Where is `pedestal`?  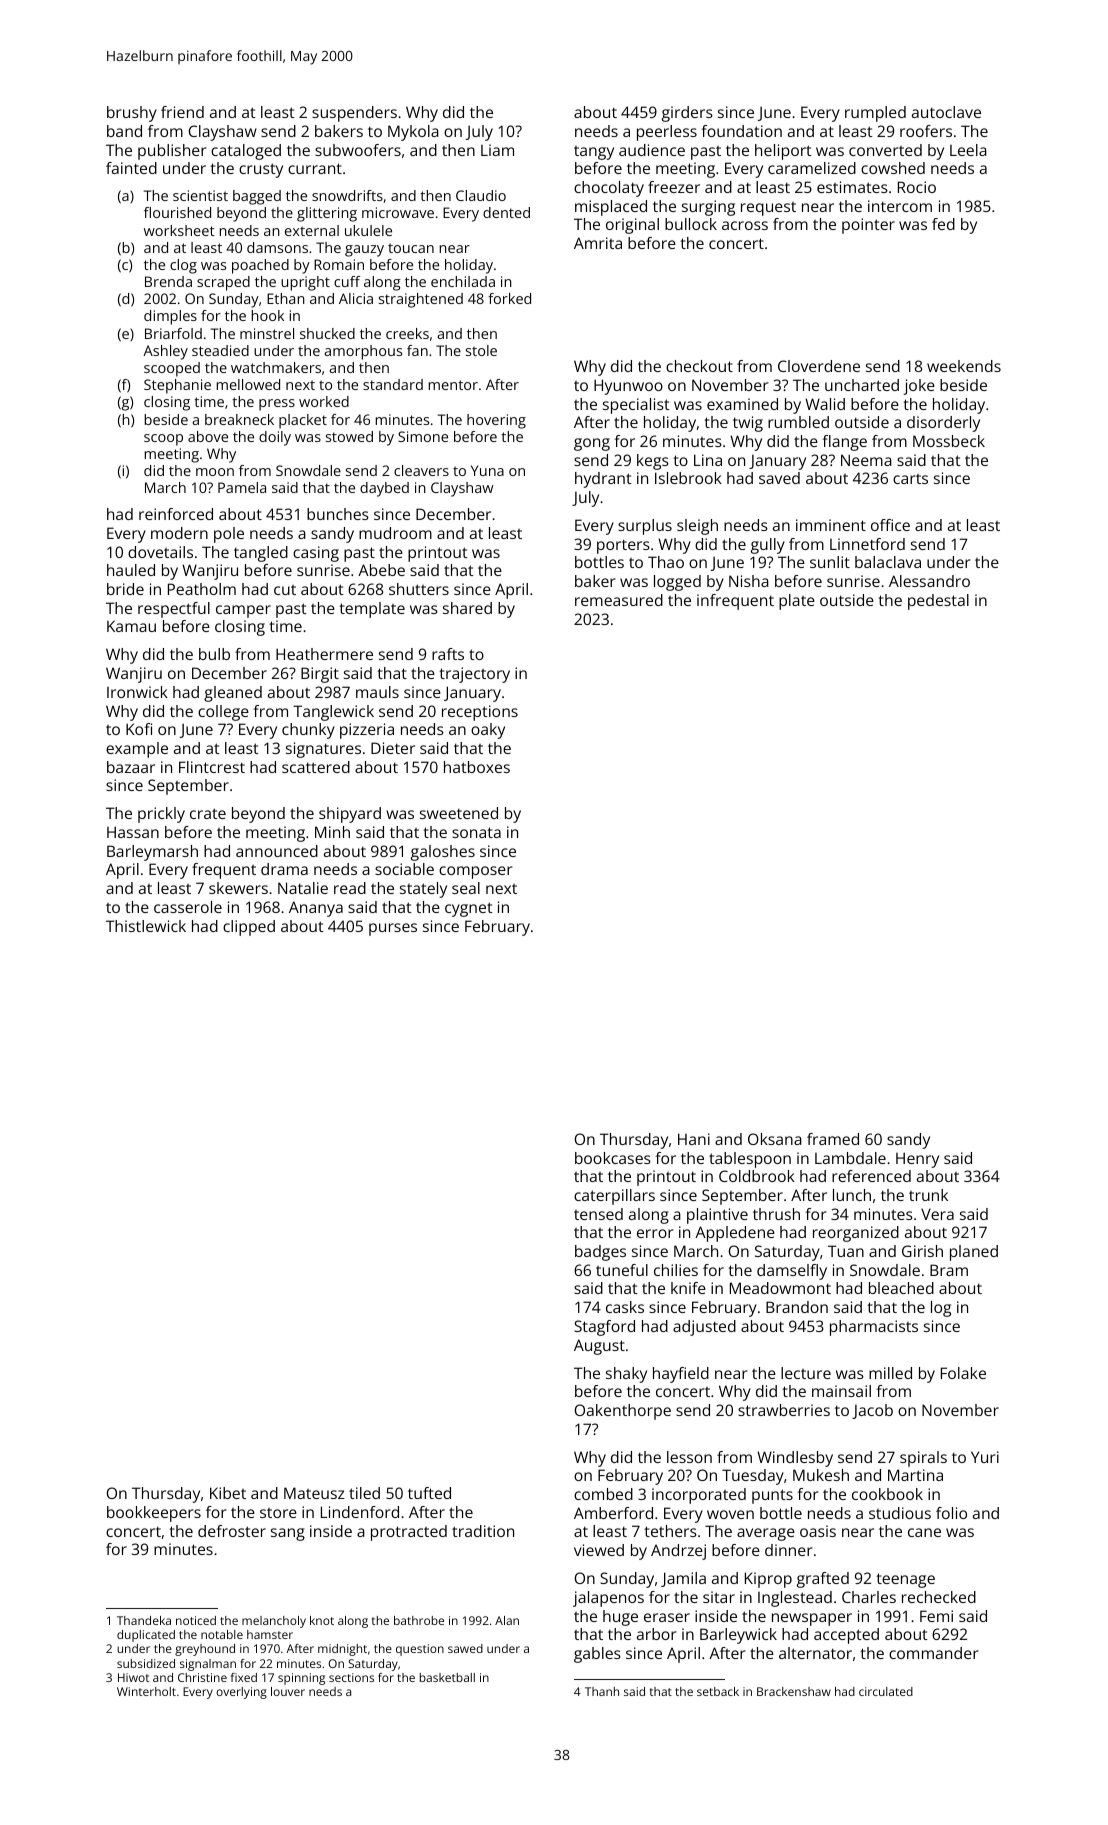 pedestal is located at coordinates (938, 602).
